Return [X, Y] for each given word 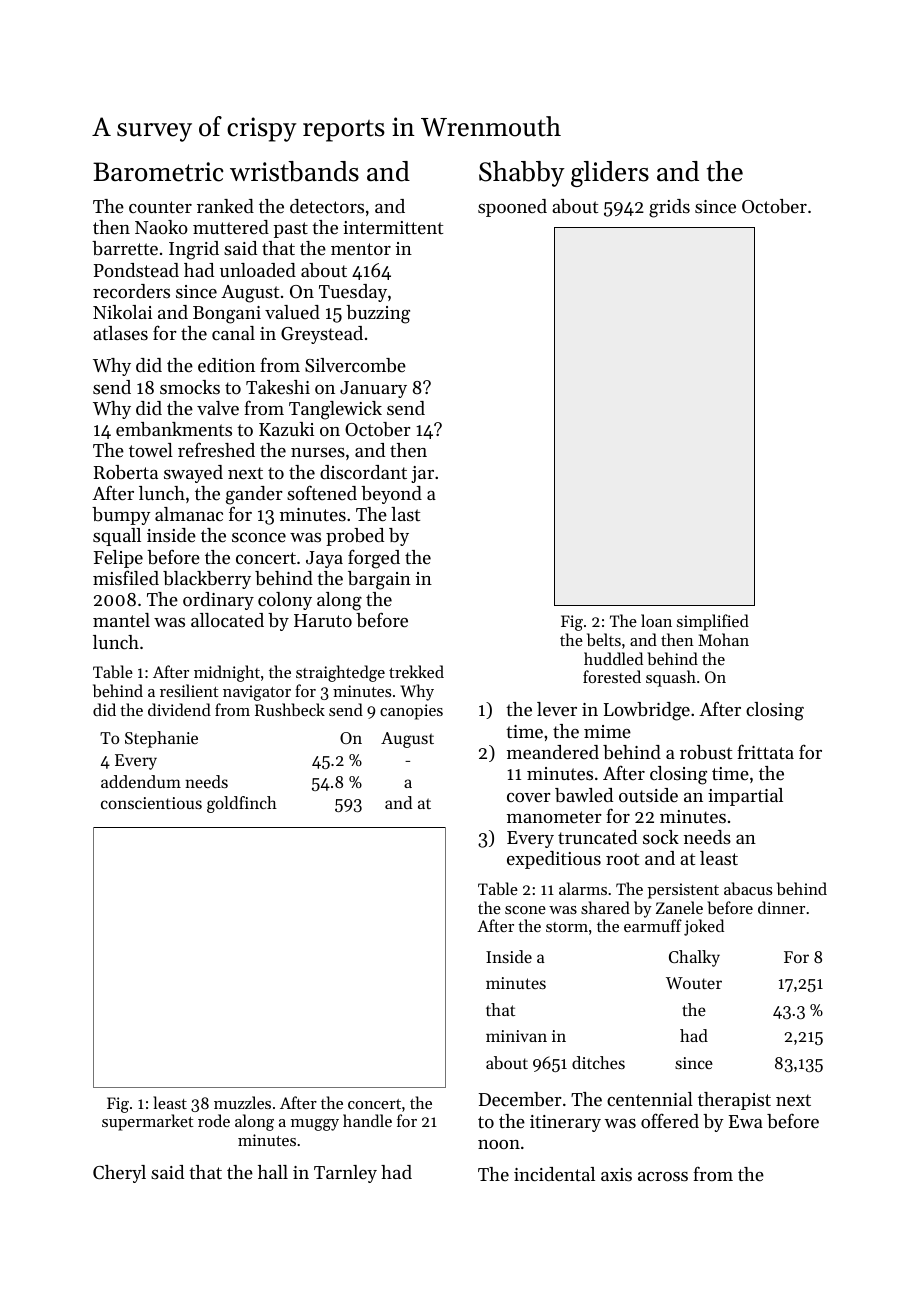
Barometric [158, 172]
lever [557, 709]
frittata [765, 751]
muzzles [242, 1102]
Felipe [118, 559]
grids [669, 208]
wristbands [294, 171]
